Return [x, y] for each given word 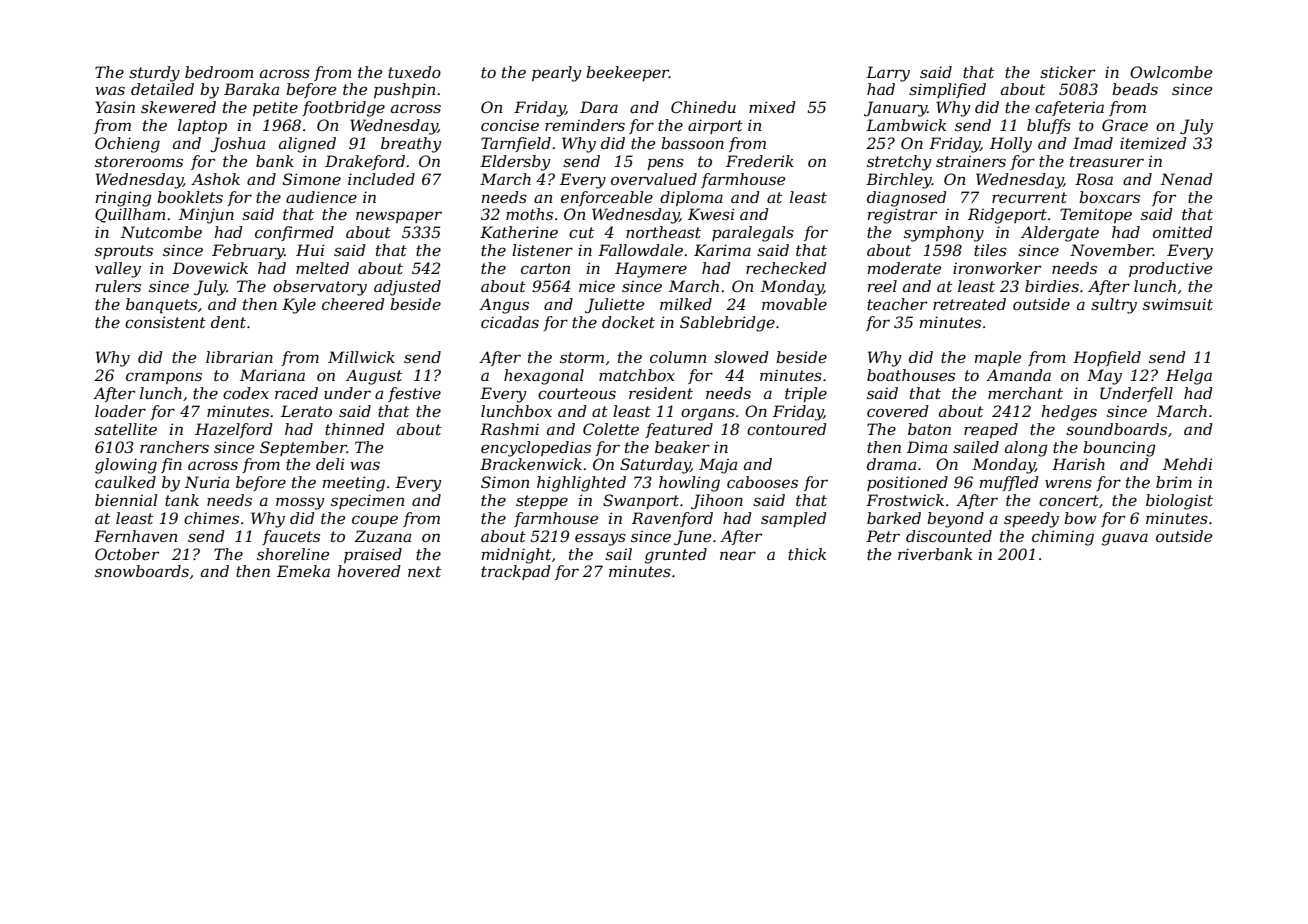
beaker [682, 447]
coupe [375, 521]
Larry [888, 74]
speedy [1031, 520]
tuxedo [414, 72]
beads [1135, 89]
